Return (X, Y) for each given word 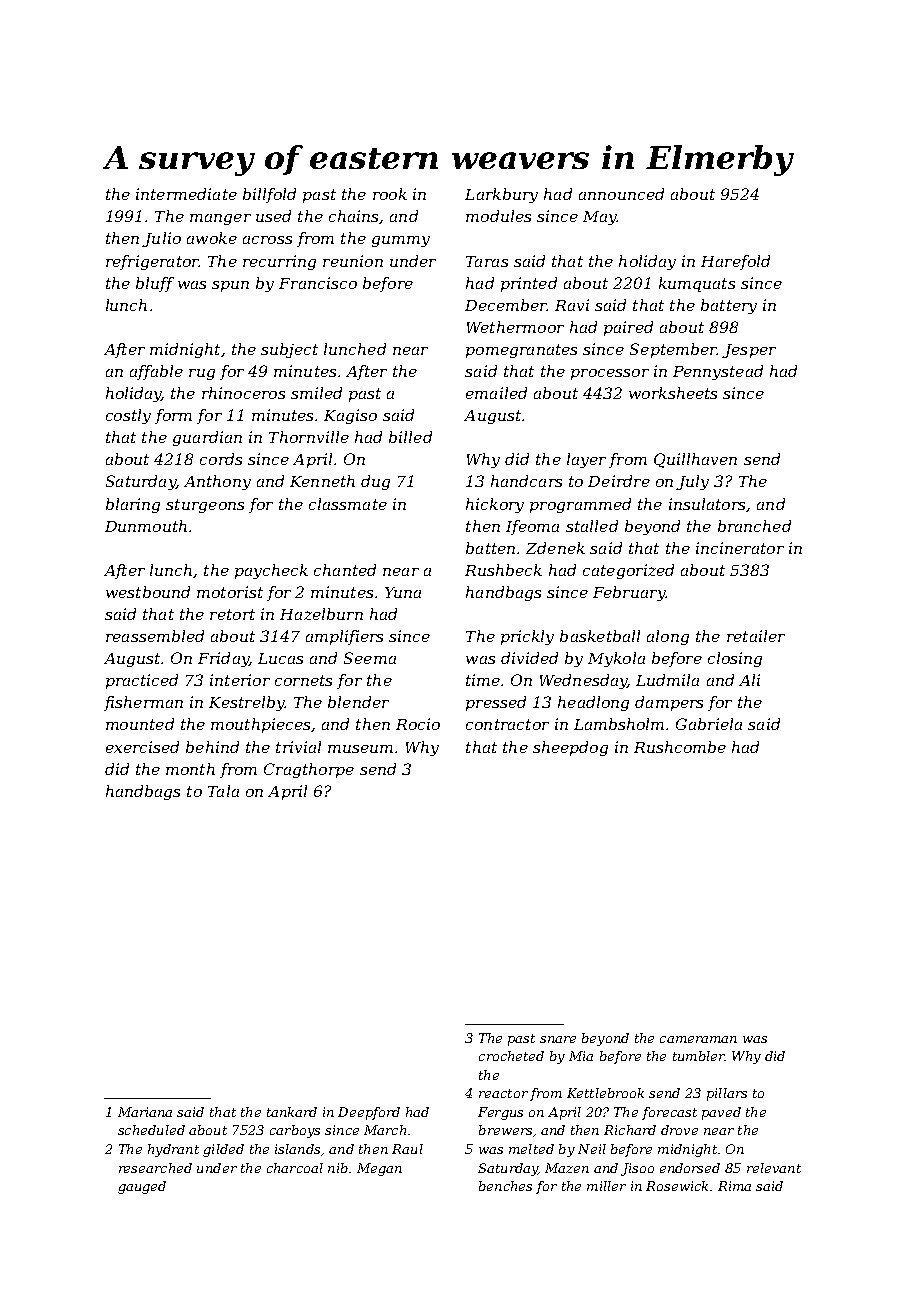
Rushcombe (680, 747)
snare (558, 1039)
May (600, 218)
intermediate (186, 194)
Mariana (145, 1112)
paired (628, 328)
